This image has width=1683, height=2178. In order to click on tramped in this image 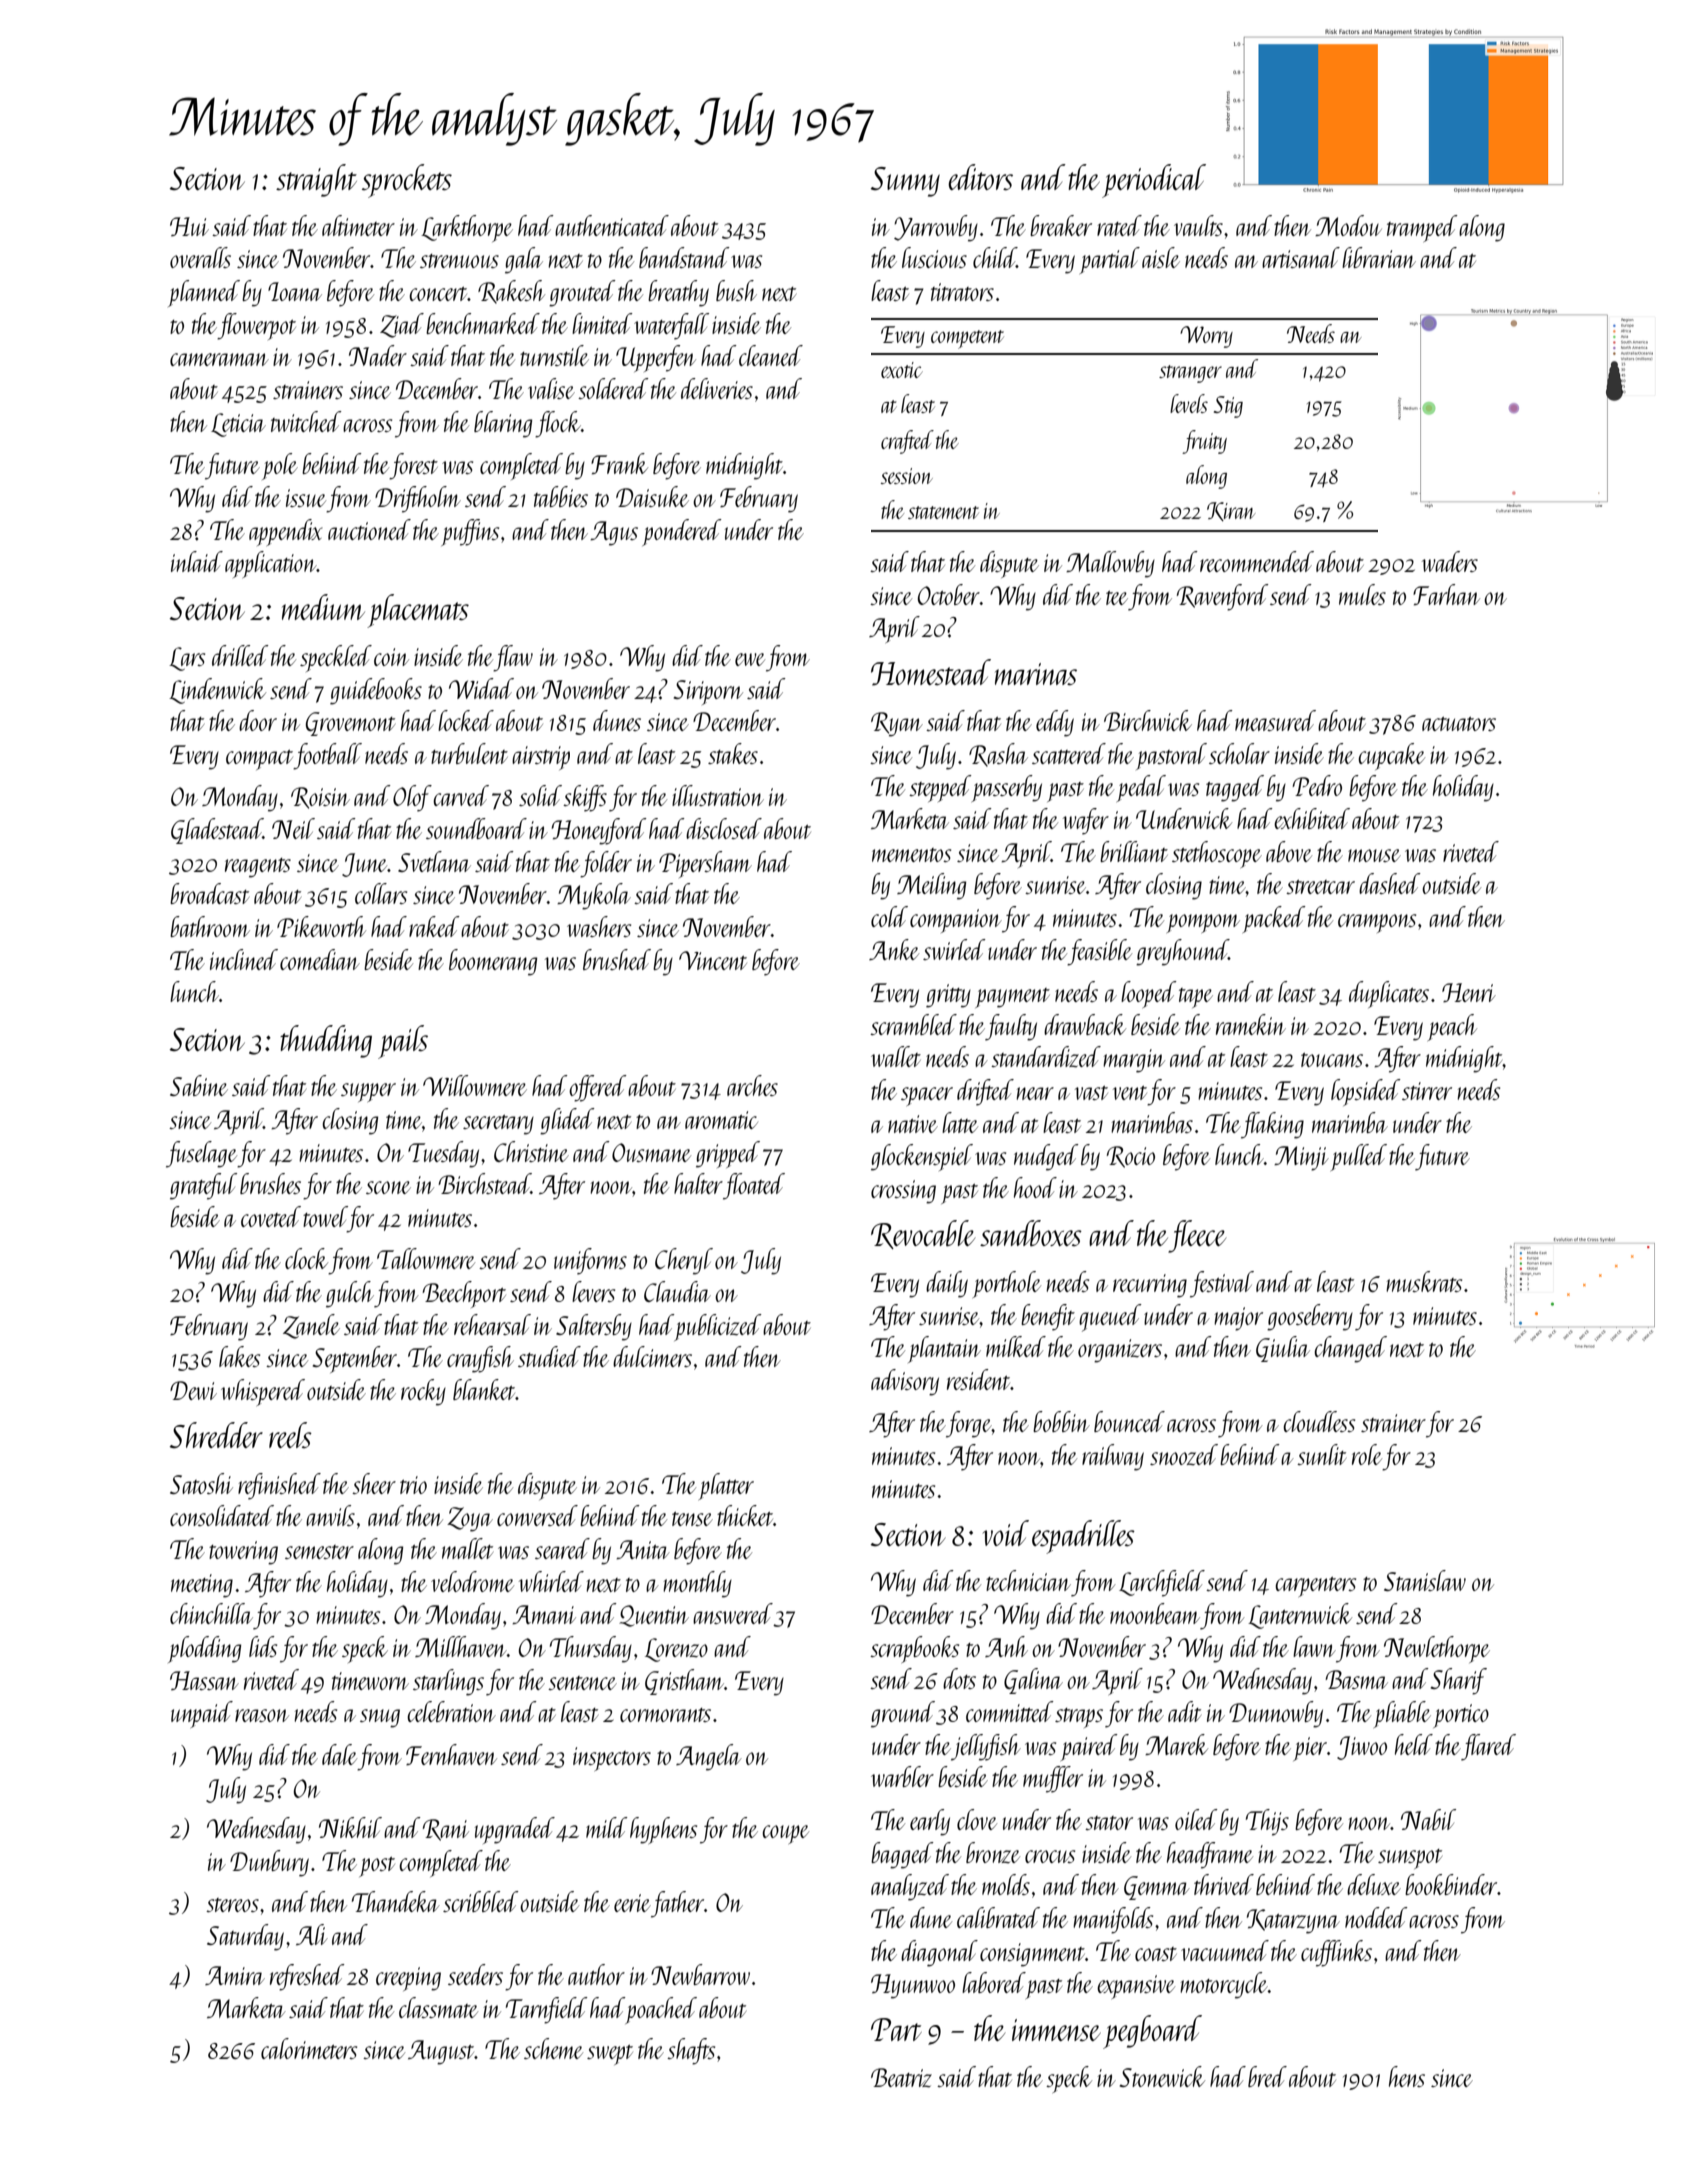, I will do `click(1422, 228)`.
